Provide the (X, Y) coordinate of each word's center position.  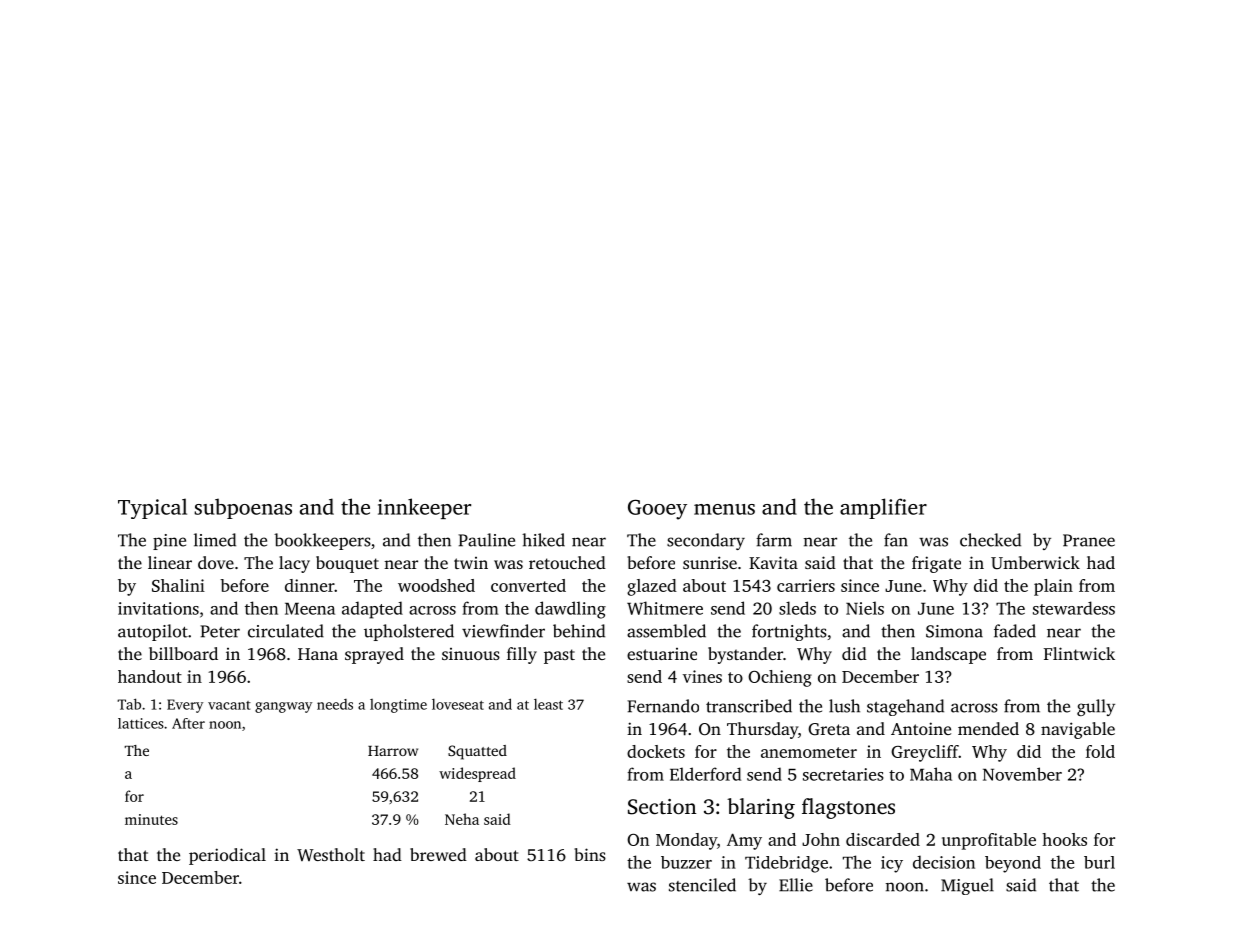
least (548, 704)
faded (1015, 631)
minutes (151, 819)
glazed (652, 587)
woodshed (436, 585)
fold (1100, 751)
